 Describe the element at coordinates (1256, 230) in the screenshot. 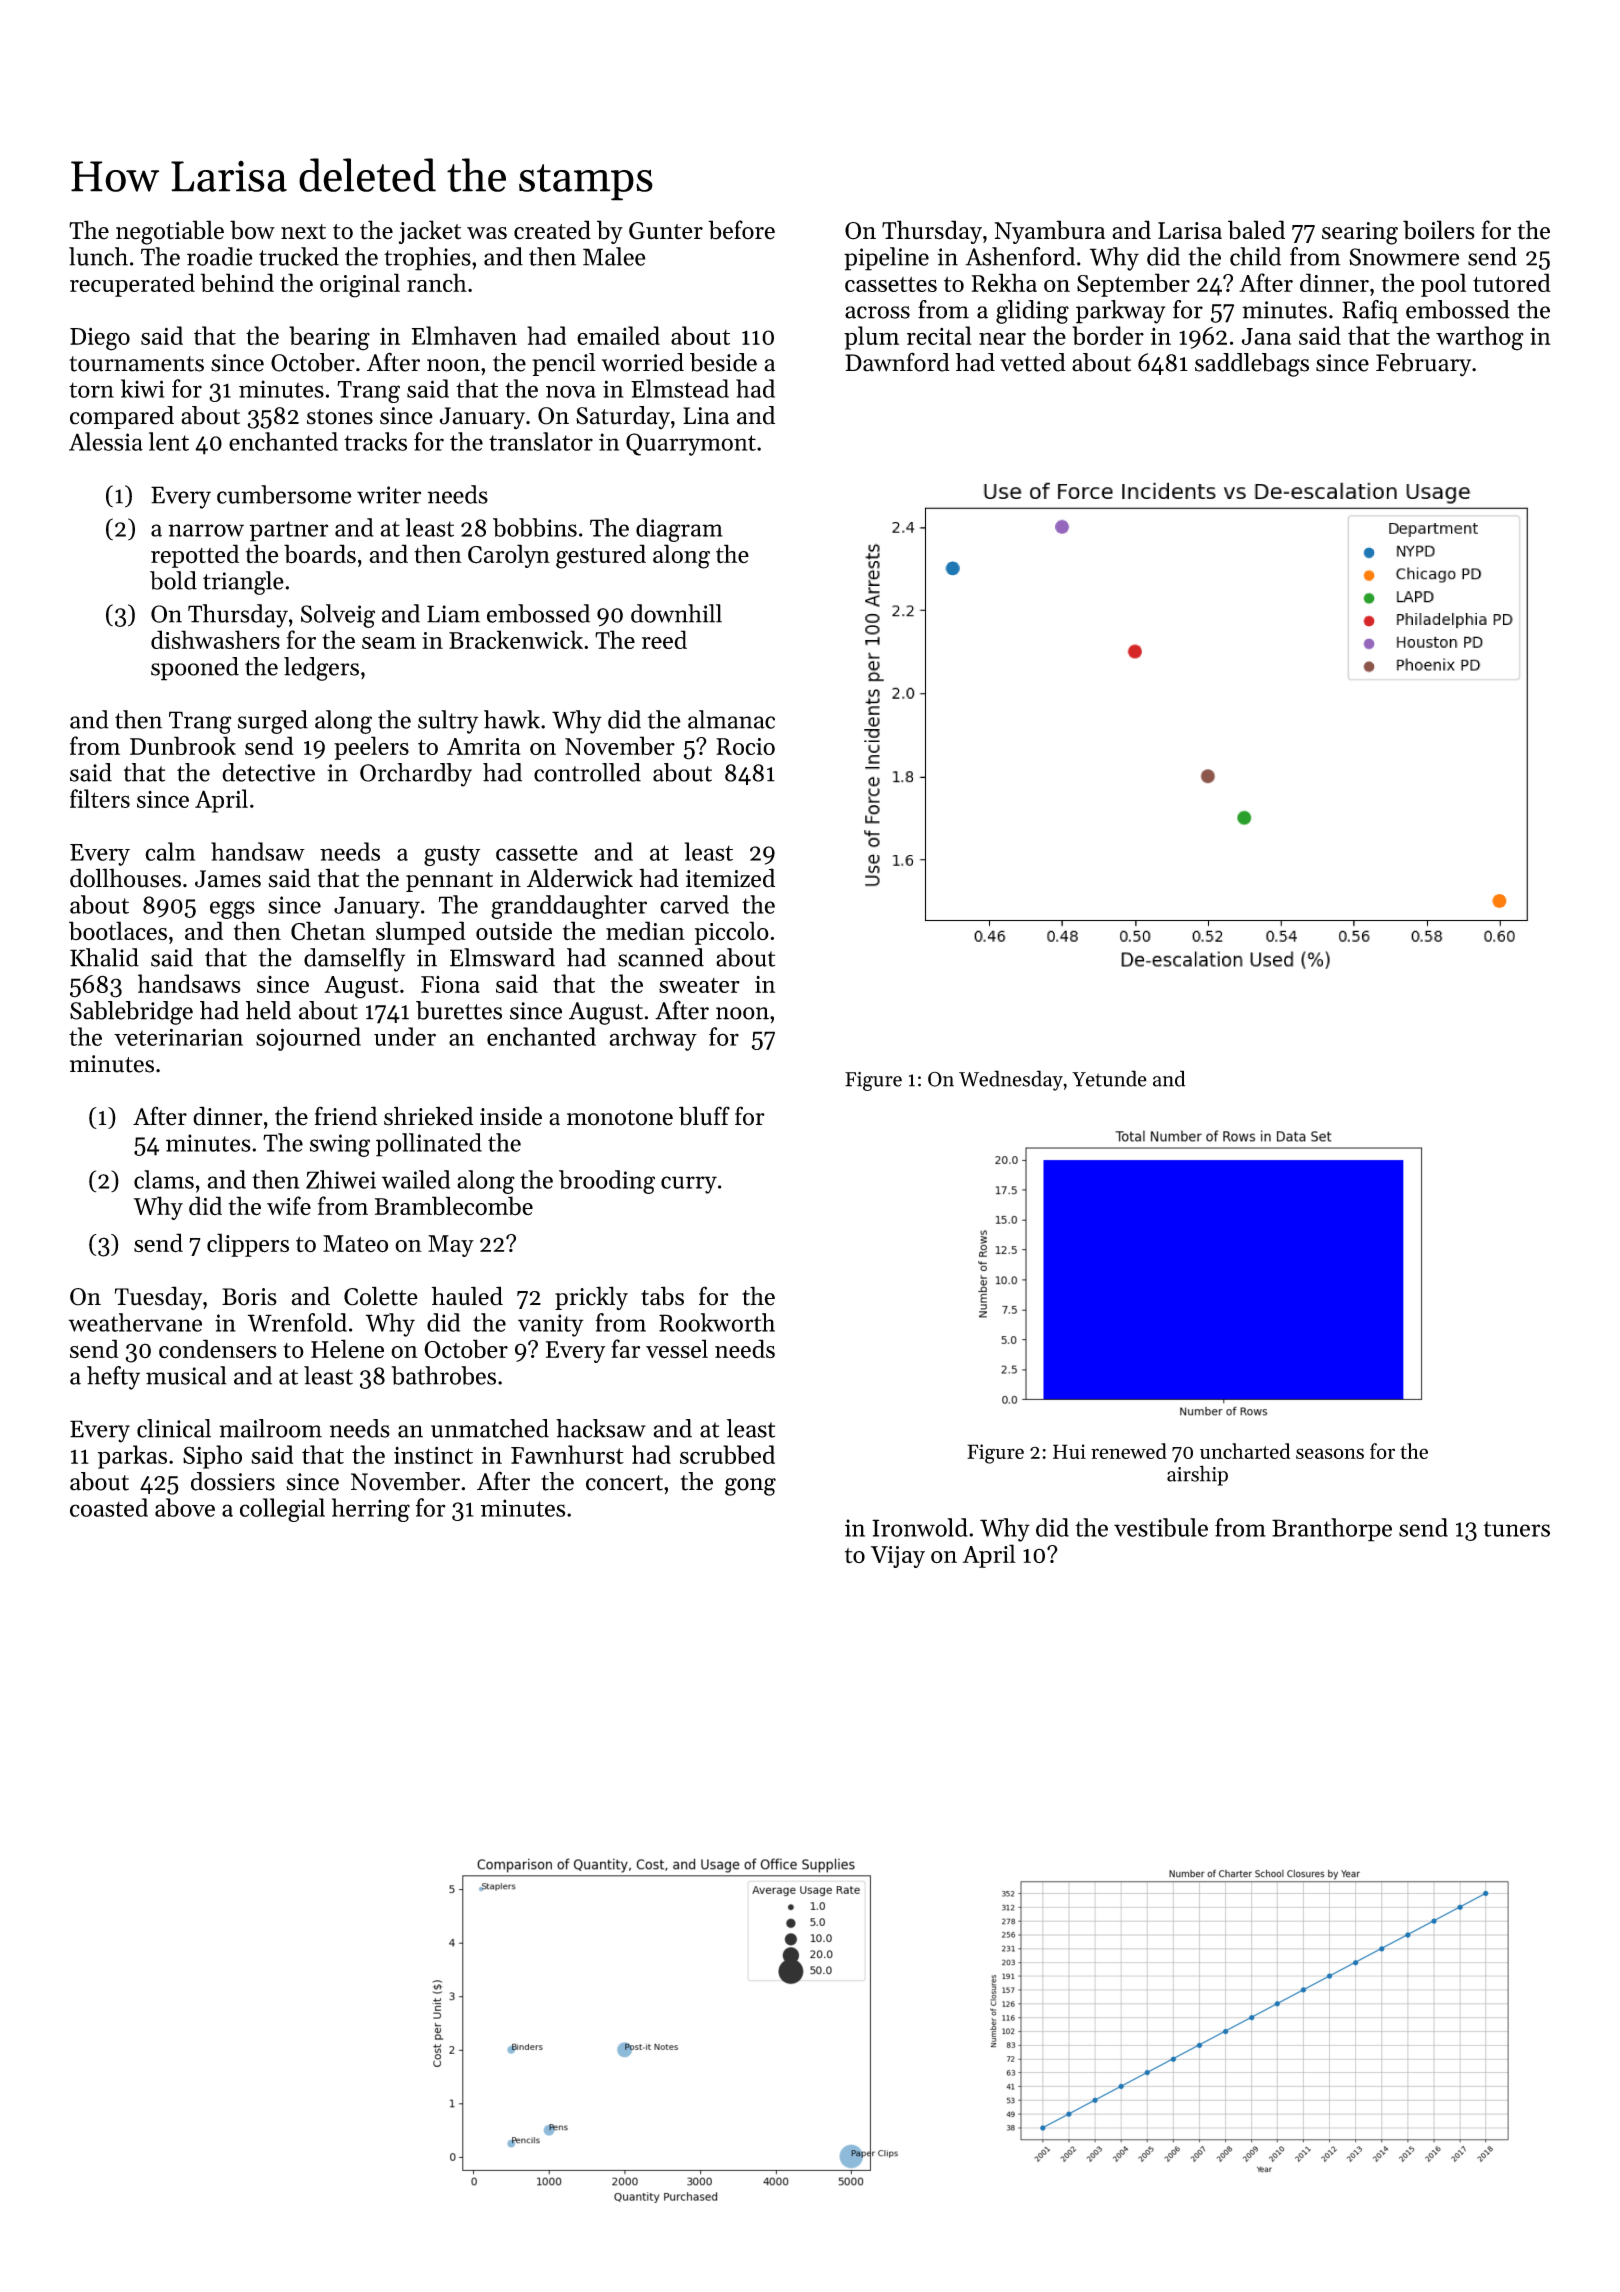

I see `baled` at that location.
